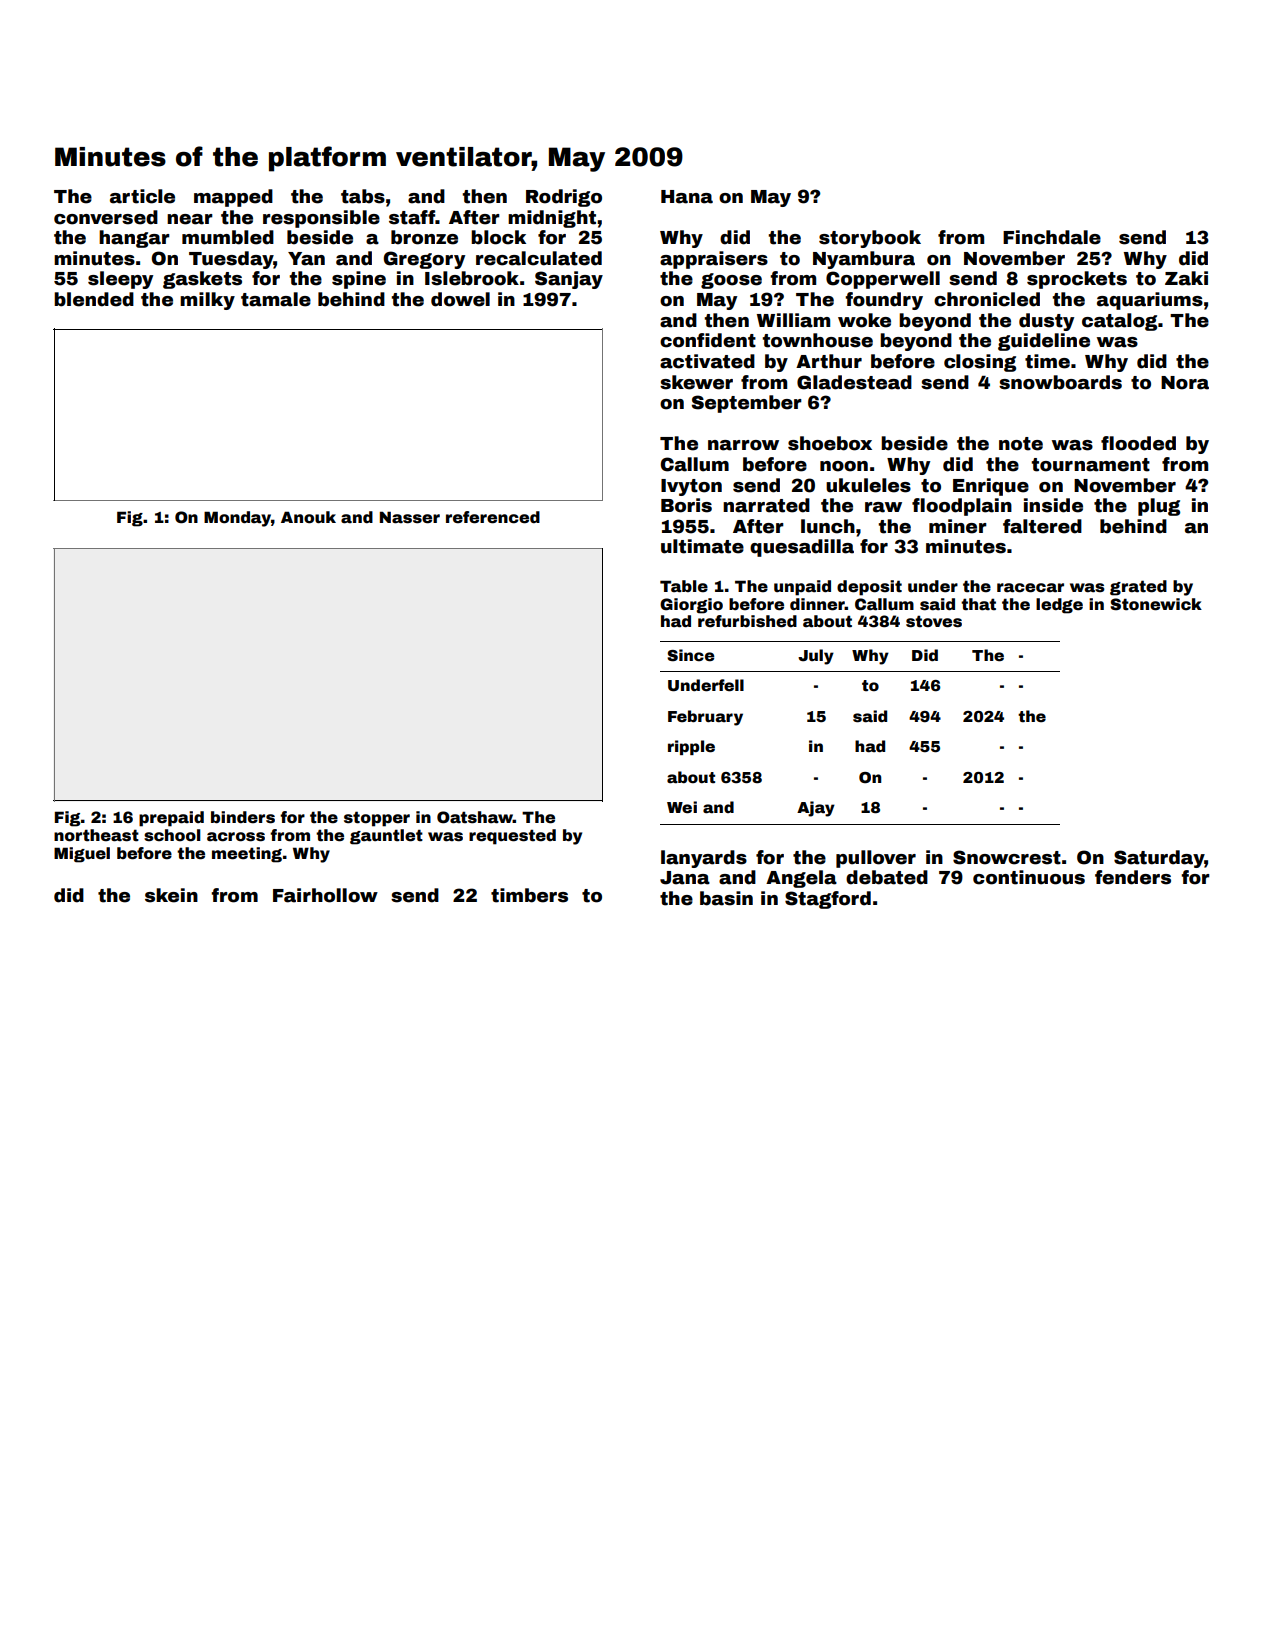 The height and width of the image is (1634, 1263). I want to click on Nora, so click(1185, 383).
